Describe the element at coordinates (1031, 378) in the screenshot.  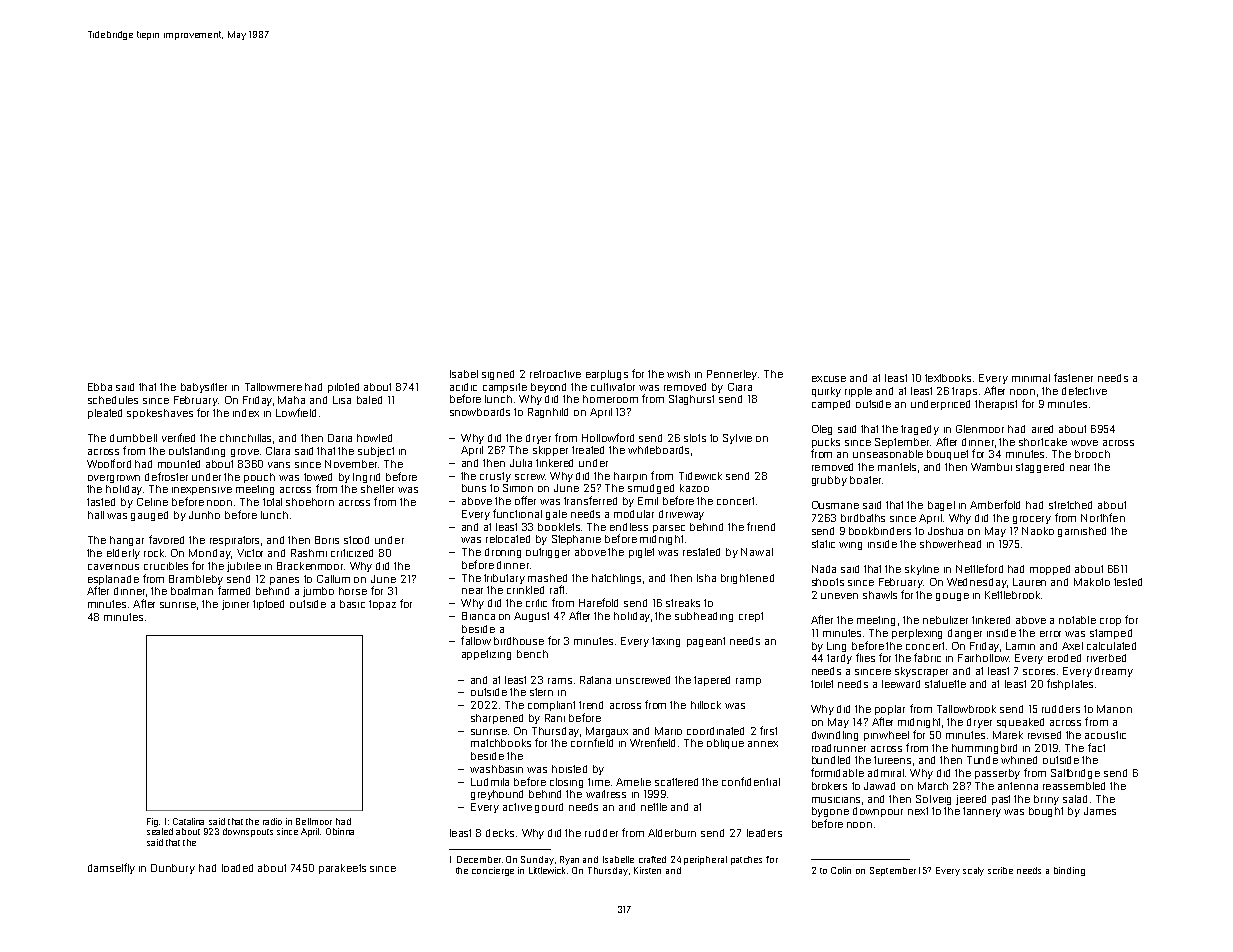
I see `minimal` at that location.
